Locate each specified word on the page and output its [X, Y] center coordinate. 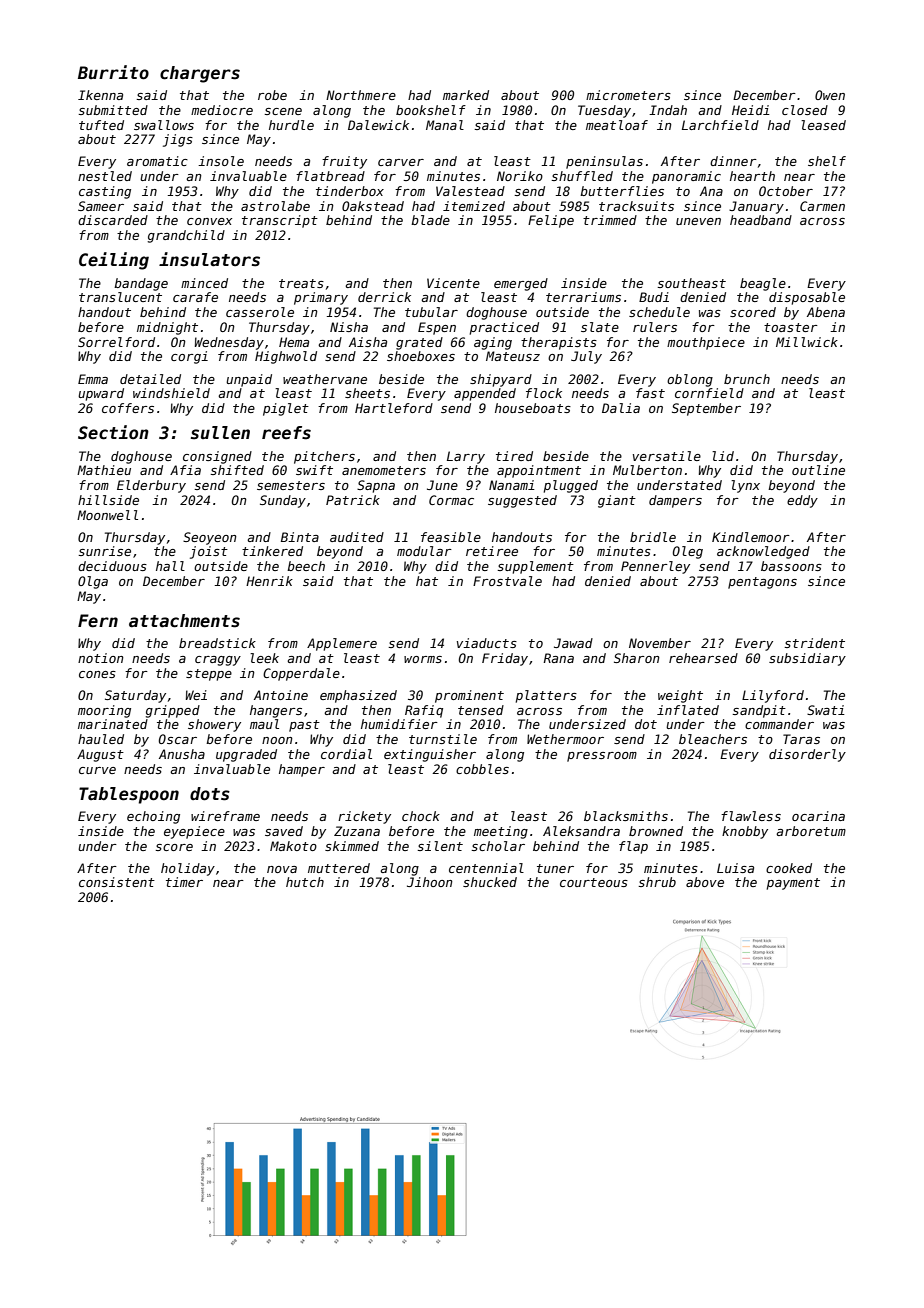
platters [546, 696]
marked [466, 95]
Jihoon [430, 882]
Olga [93, 582]
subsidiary [807, 659]
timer [184, 882]
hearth [752, 176]
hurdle [291, 125]
